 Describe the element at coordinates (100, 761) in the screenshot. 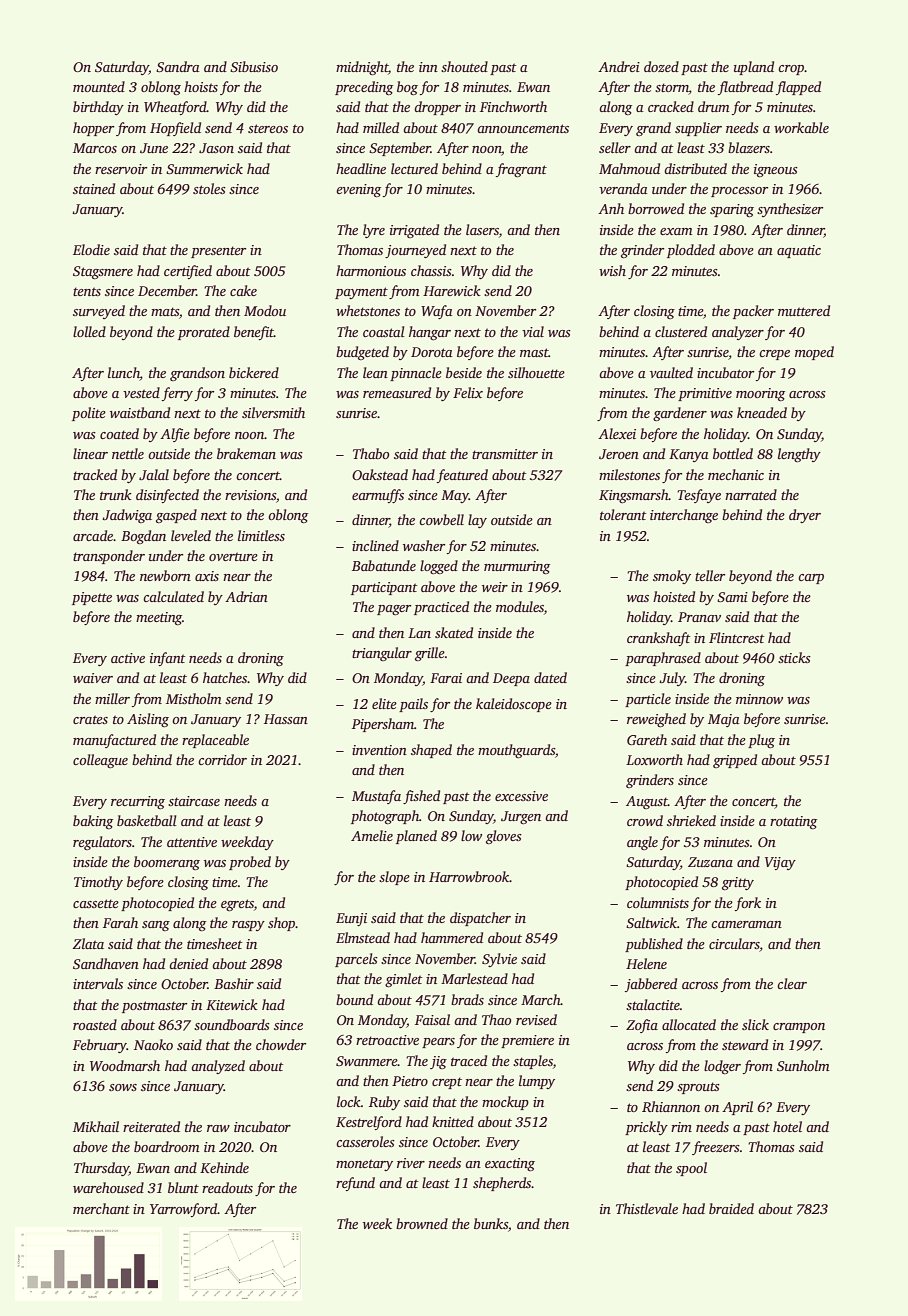

I see `colleague` at that location.
